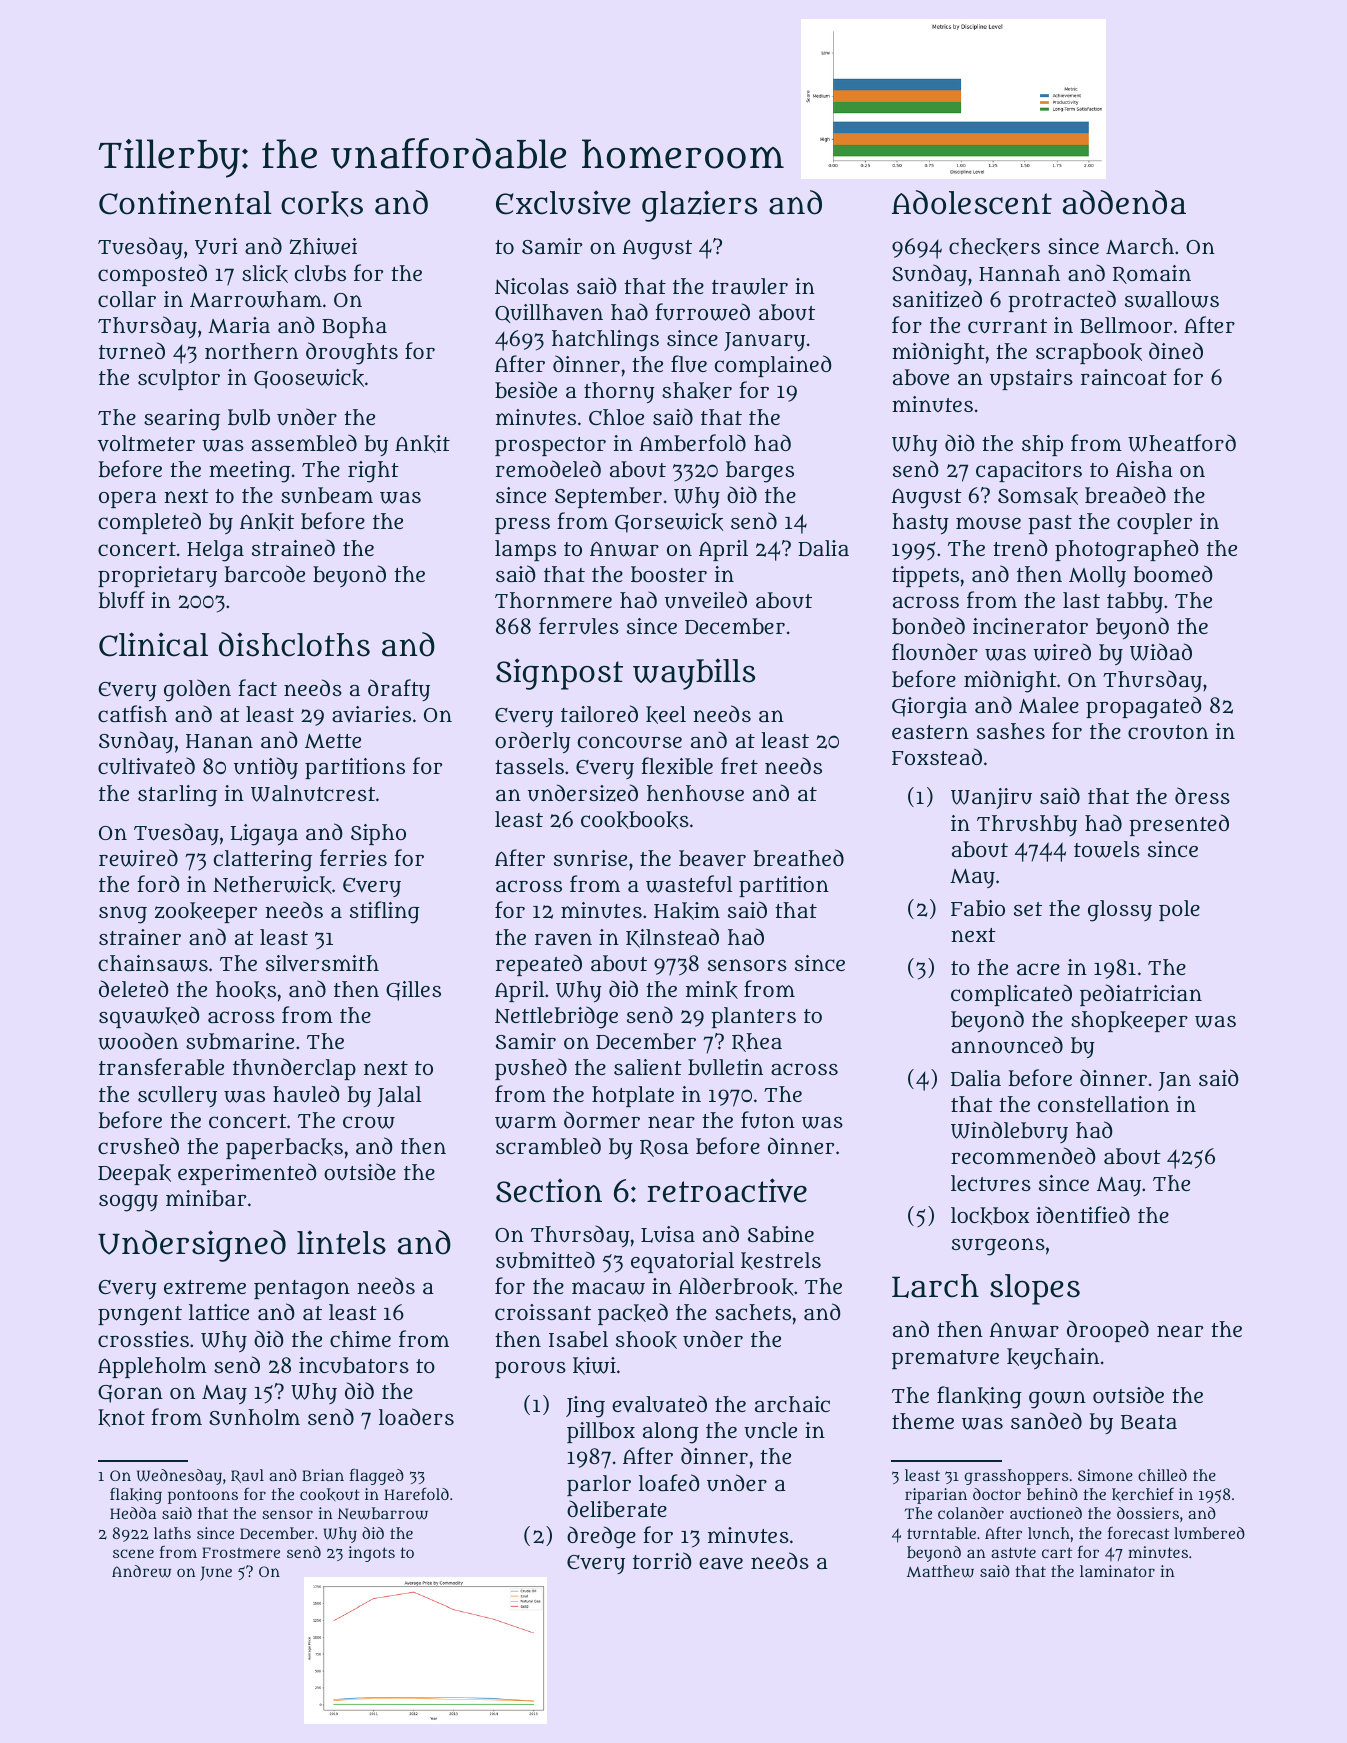 Image resolution: width=1347 pixels, height=1743 pixels. What do you see at coordinates (185, 202) in the screenshot?
I see `Continental` at bounding box center [185, 202].
